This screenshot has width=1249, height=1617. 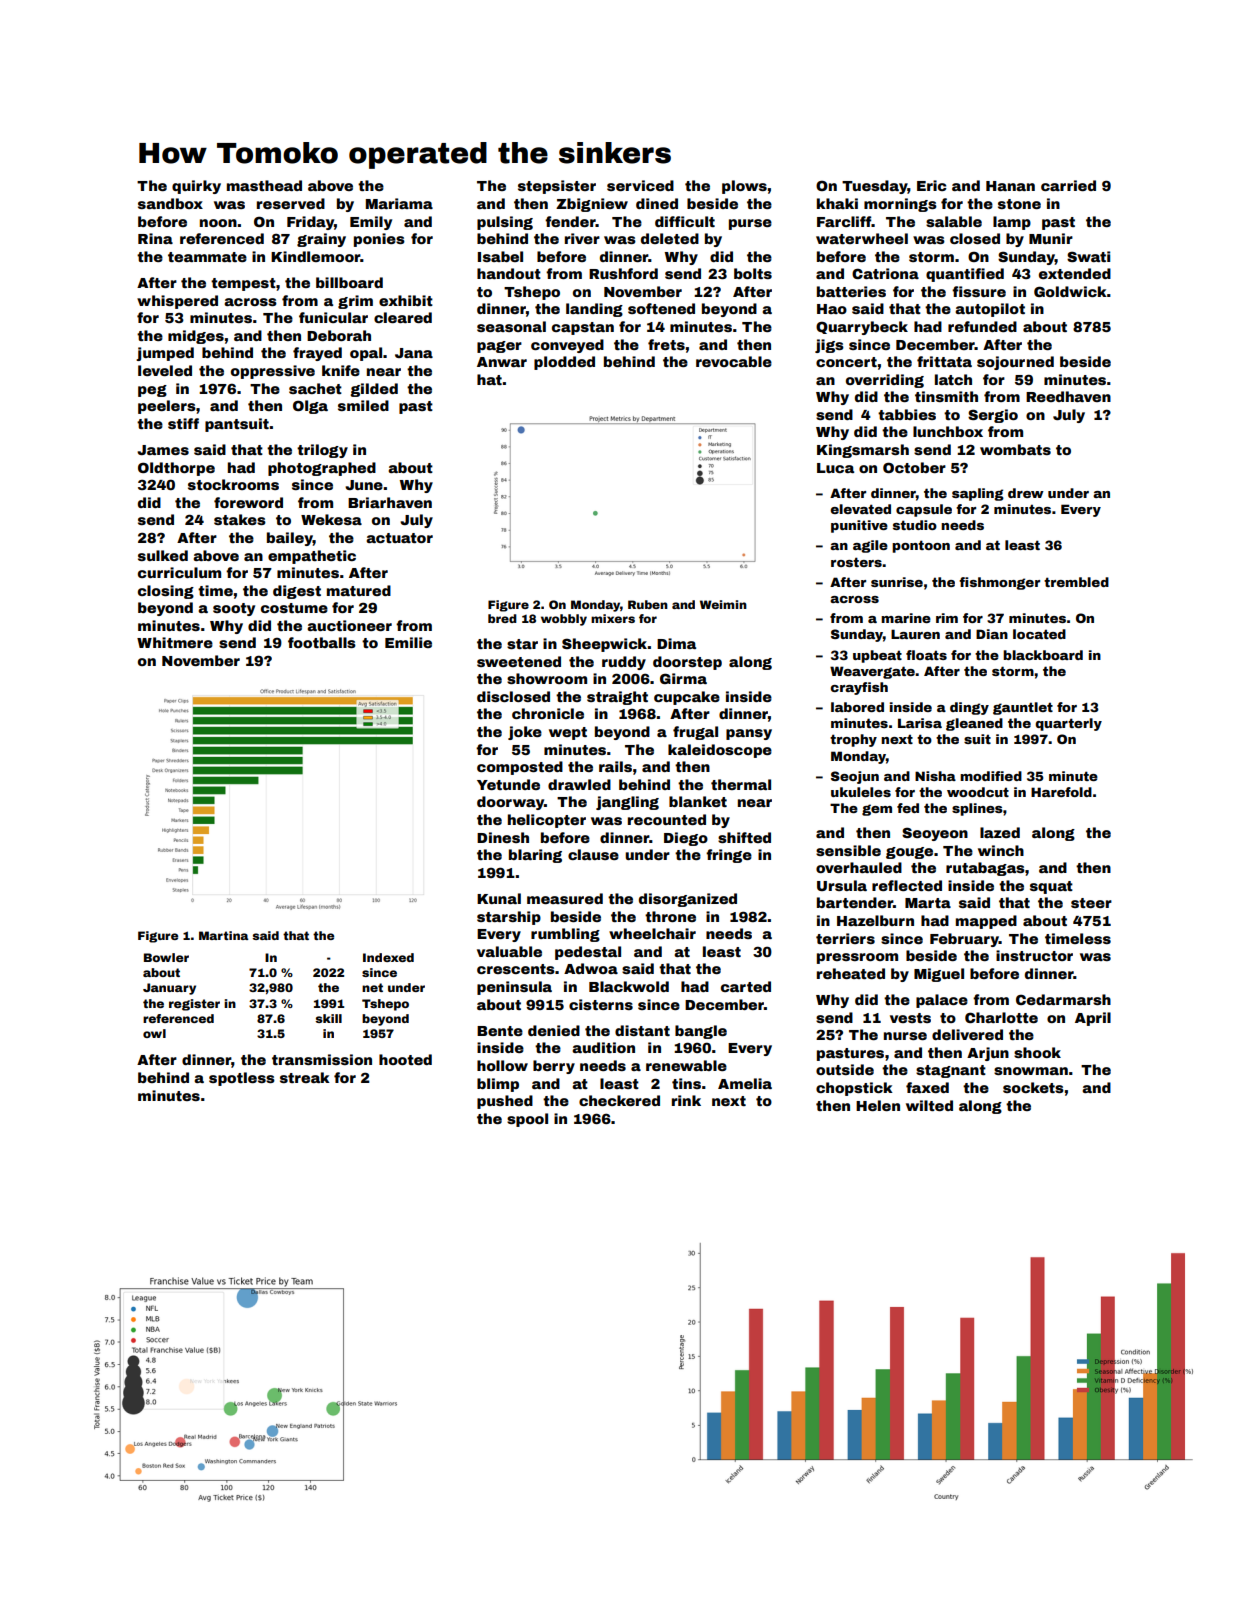 I want to click on sojourned, so click(x=1015, y=363).
